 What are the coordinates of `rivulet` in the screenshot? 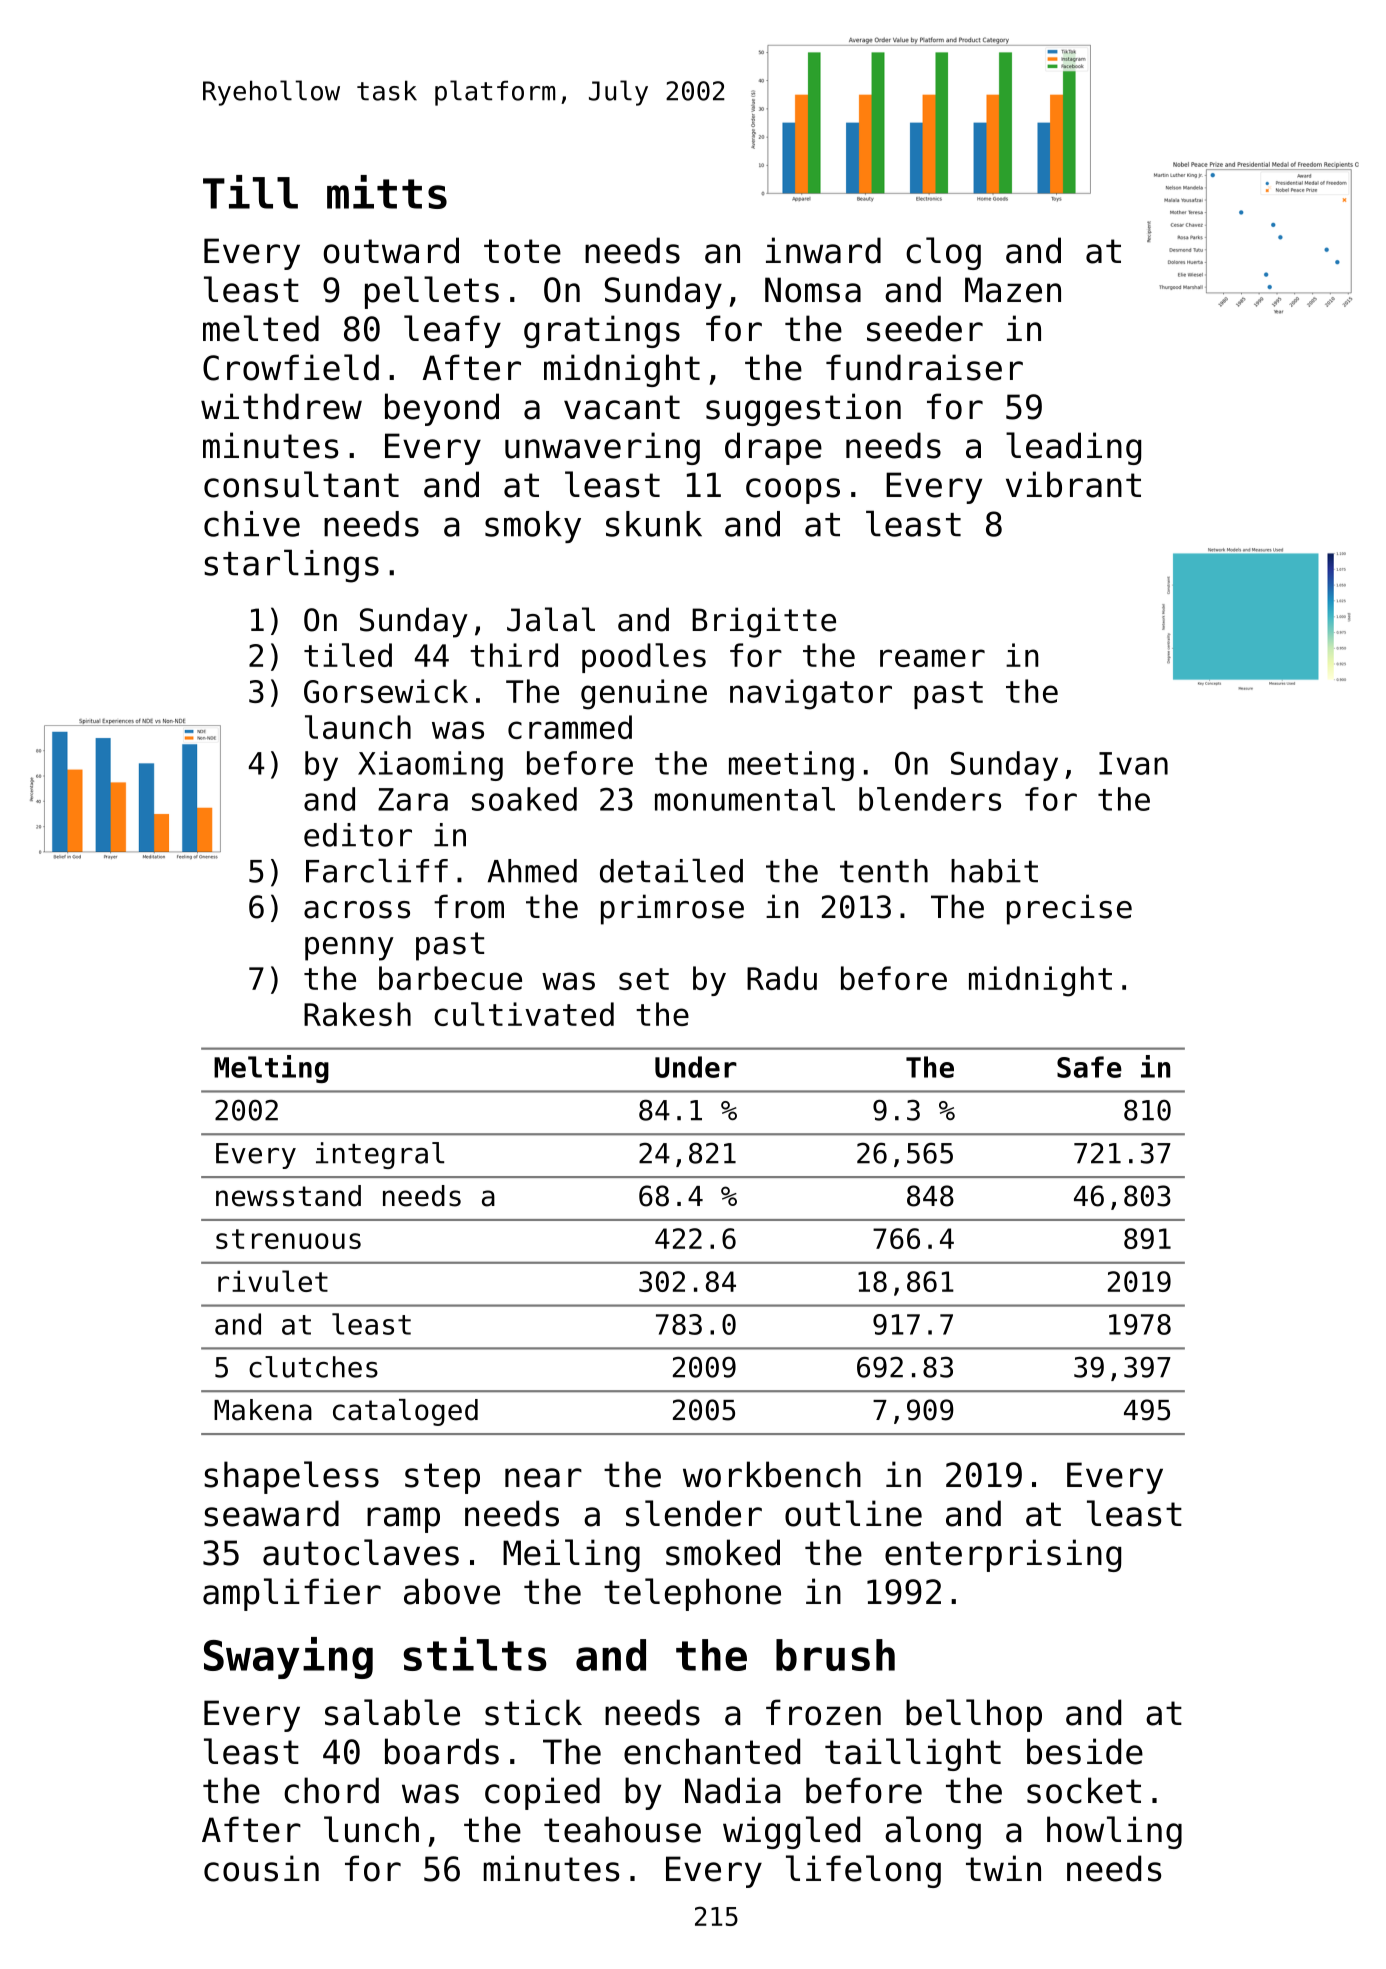 It's located at (273, 1281).
